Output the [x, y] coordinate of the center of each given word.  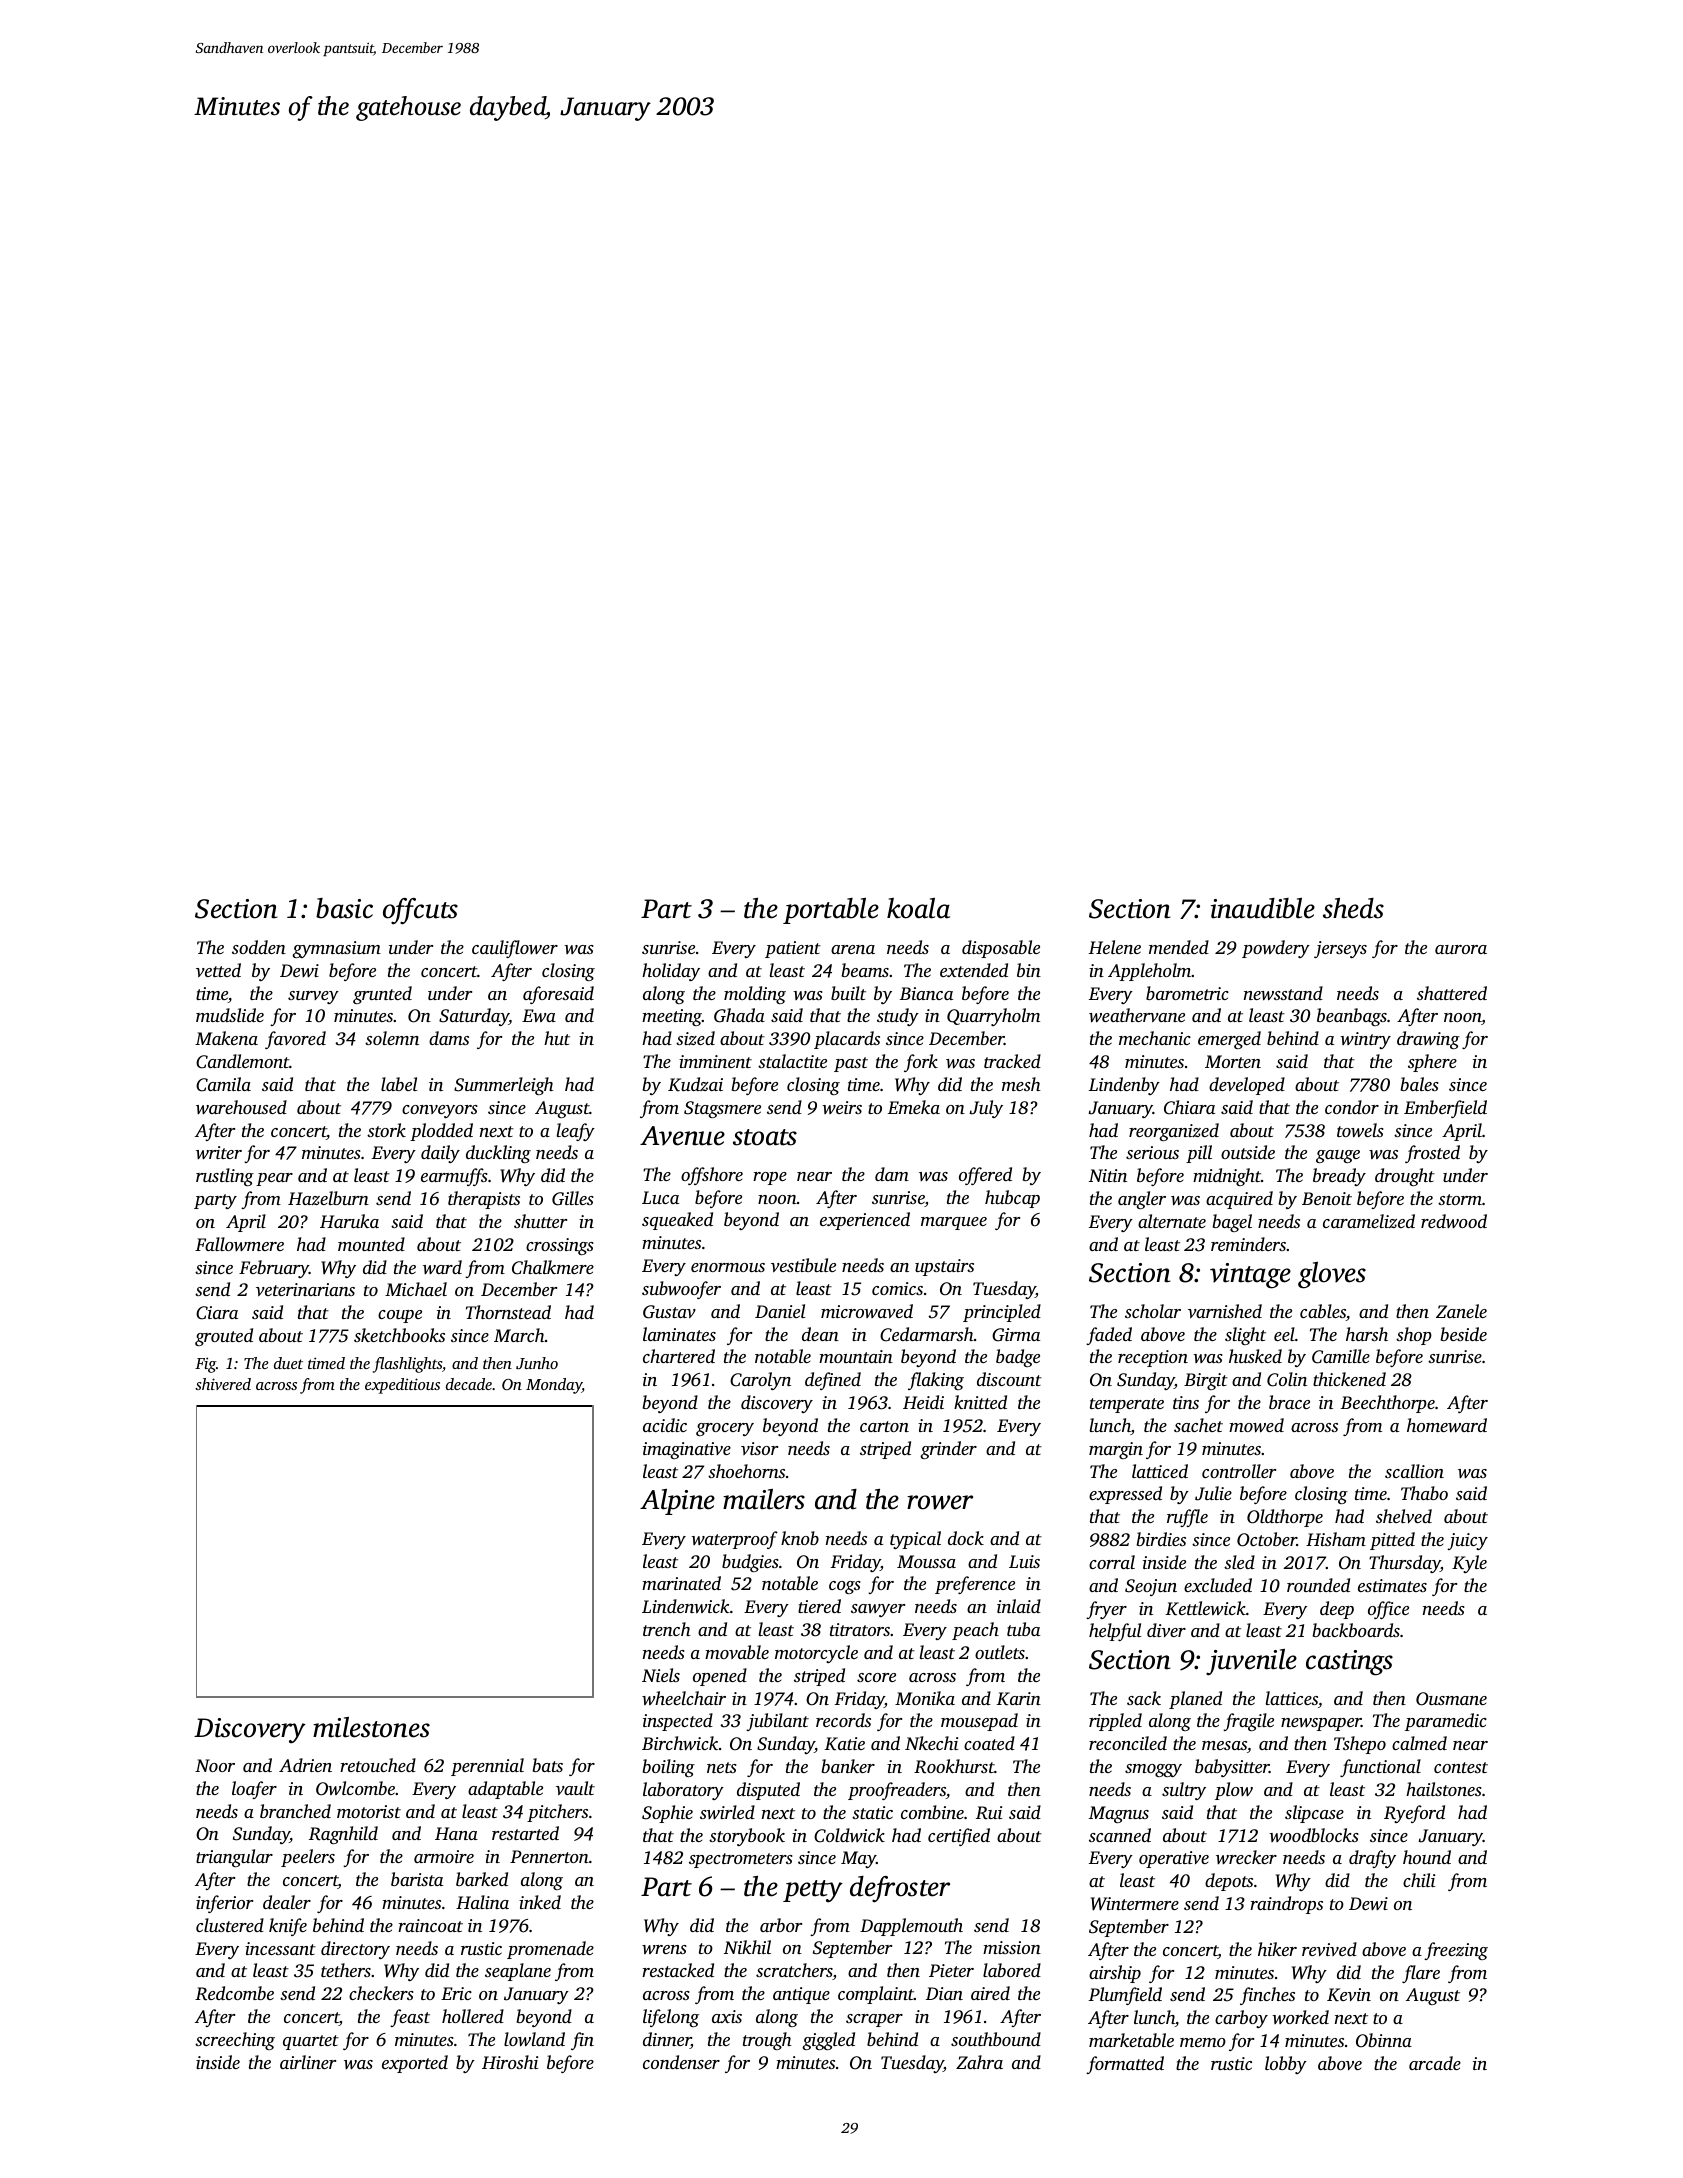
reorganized [1174, 1132]
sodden [259, 947]
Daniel [780, 1311]
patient [793, 949]
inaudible [1263, 908]
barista [417, 1879]
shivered [223, 1384]
